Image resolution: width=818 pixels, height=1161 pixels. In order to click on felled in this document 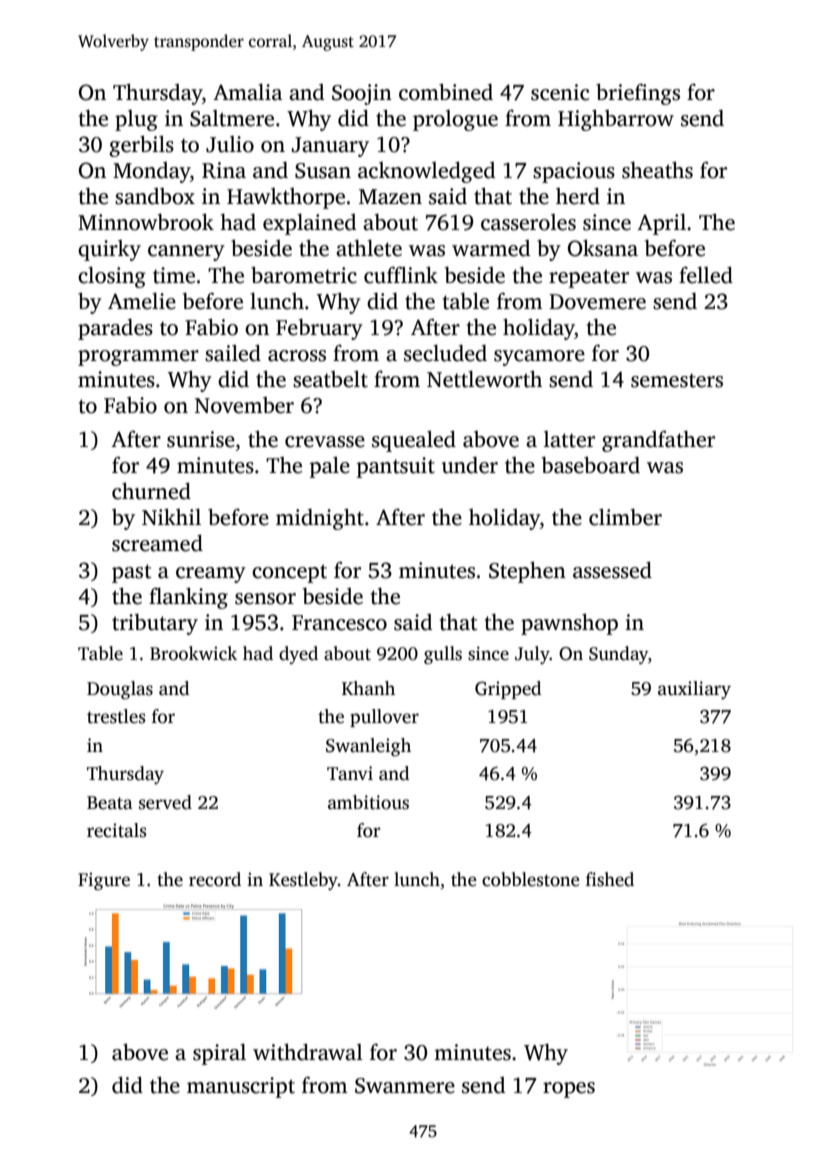, I will do `click(706, 275)`.
